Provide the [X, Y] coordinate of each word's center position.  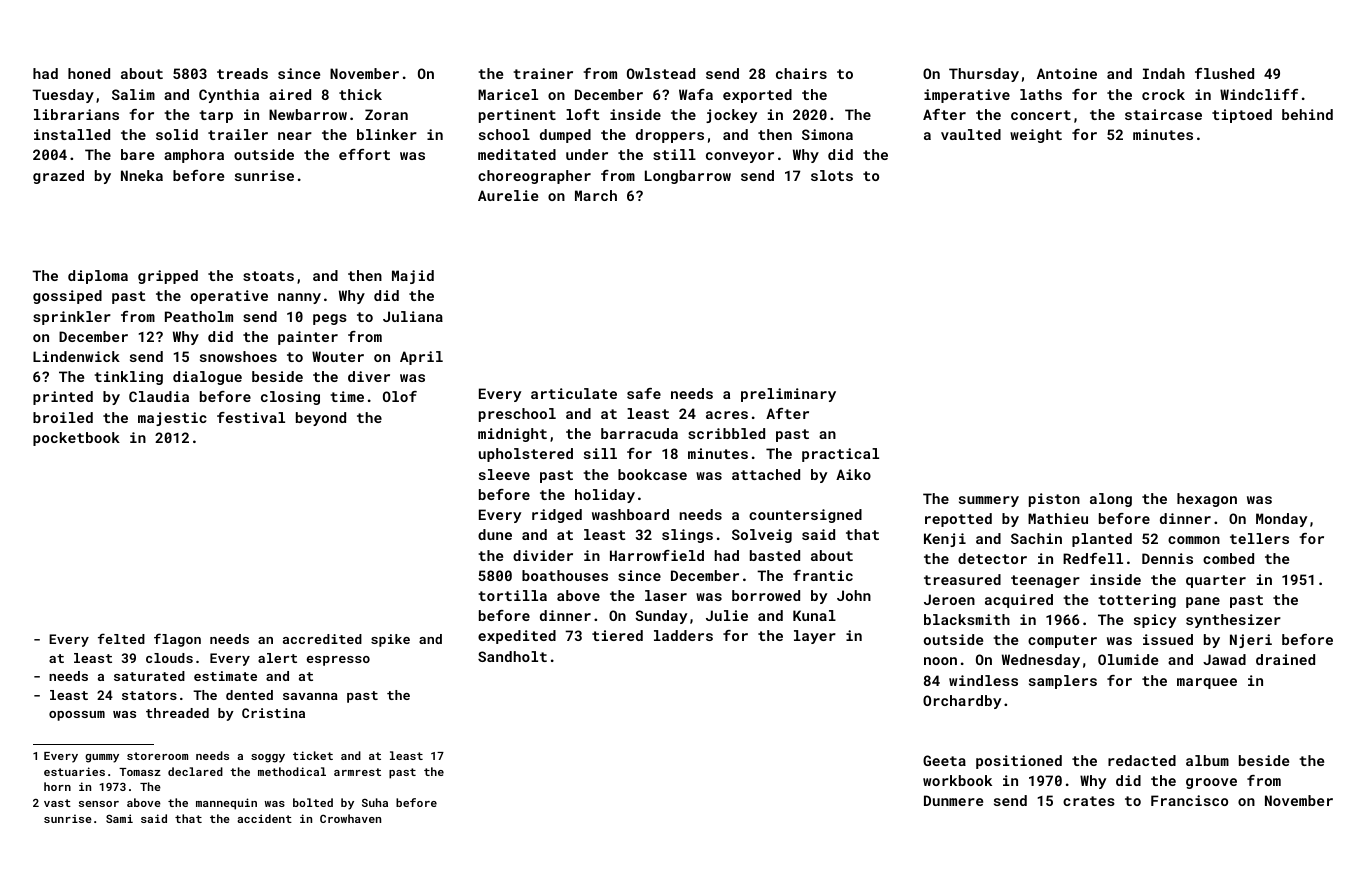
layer [815, 637]
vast [57, 803]
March [596, 195]
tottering [1137, 601]
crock [1163, 94]
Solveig [762, 536]
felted [121, 638]
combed [1228, 558]
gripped [168, 277]
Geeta [944, 760]
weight [1036, 136]
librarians [76, 114]
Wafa [696, 94]
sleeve [504, 474]
